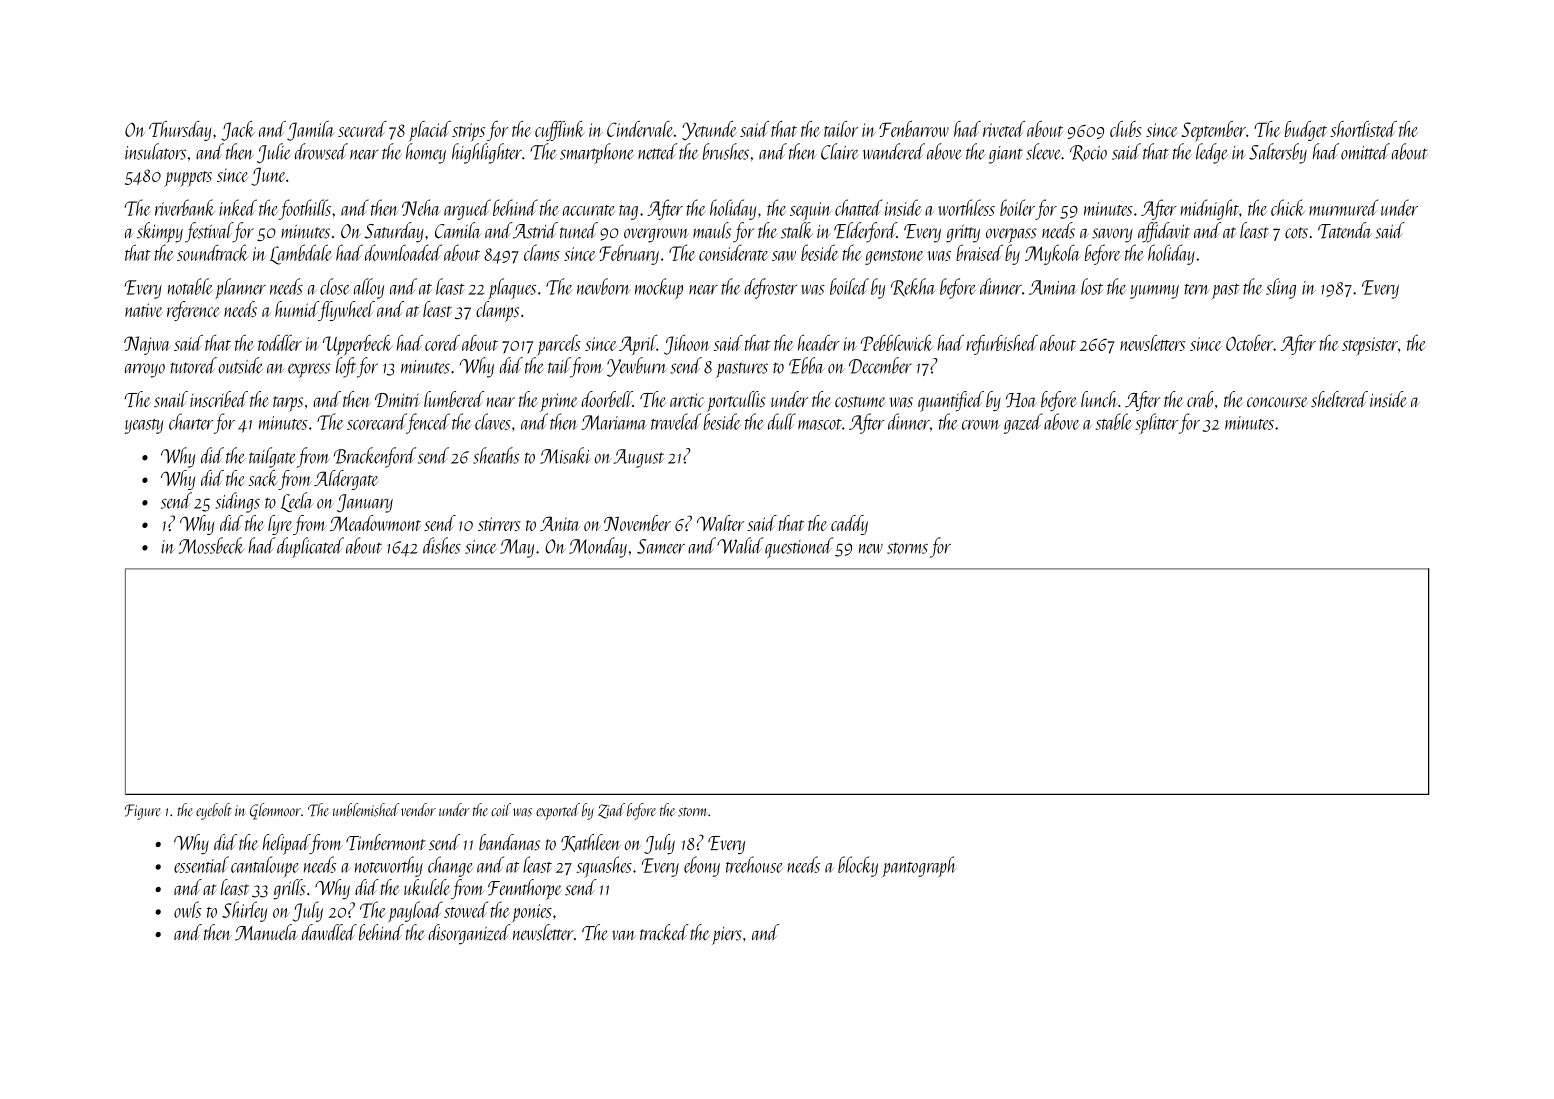 This image has height=1099, width=1554. What do you see at coordinates (305, 209) in the image?
I see `foothills` at bounding box center [305, 209].
